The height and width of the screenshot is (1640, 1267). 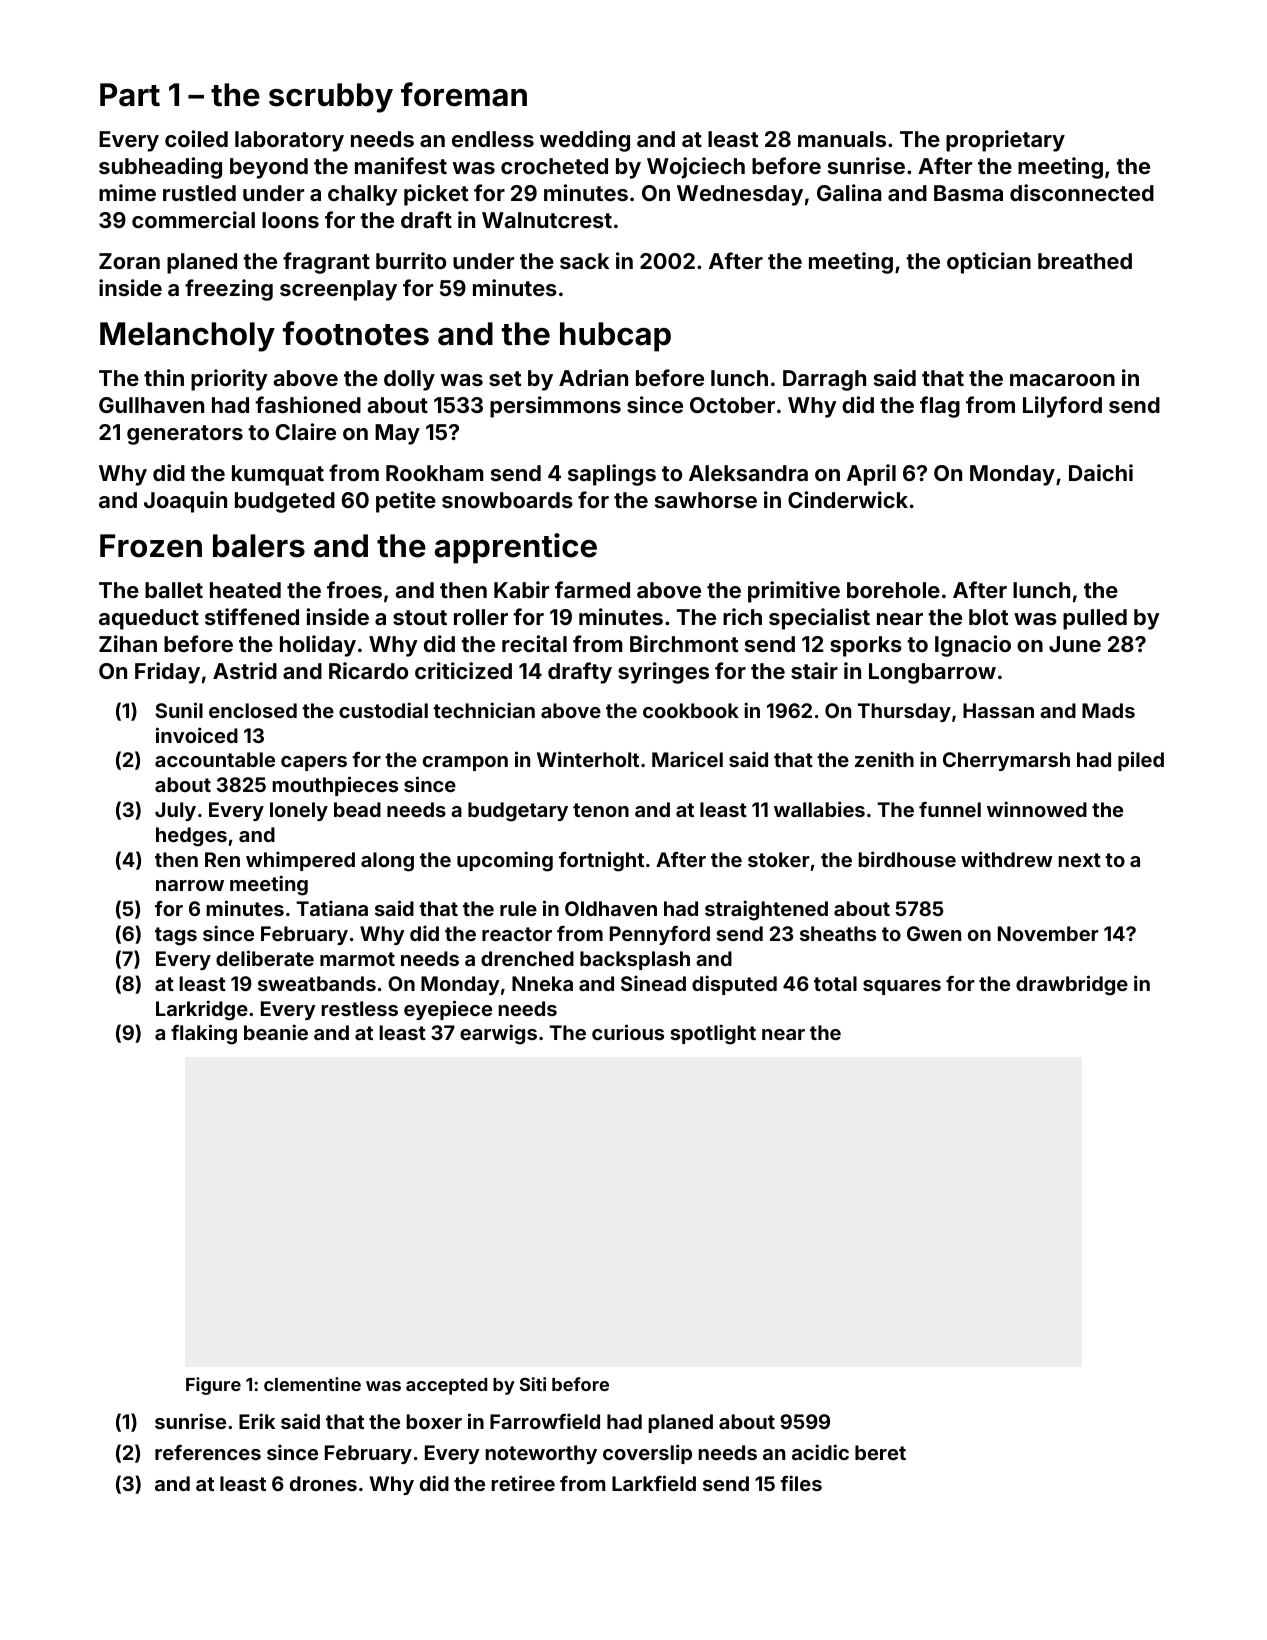 What do you see at coordinates (276, 1032) in the screenshot?
I see `beanie` at bounding box center [276, 1032].
